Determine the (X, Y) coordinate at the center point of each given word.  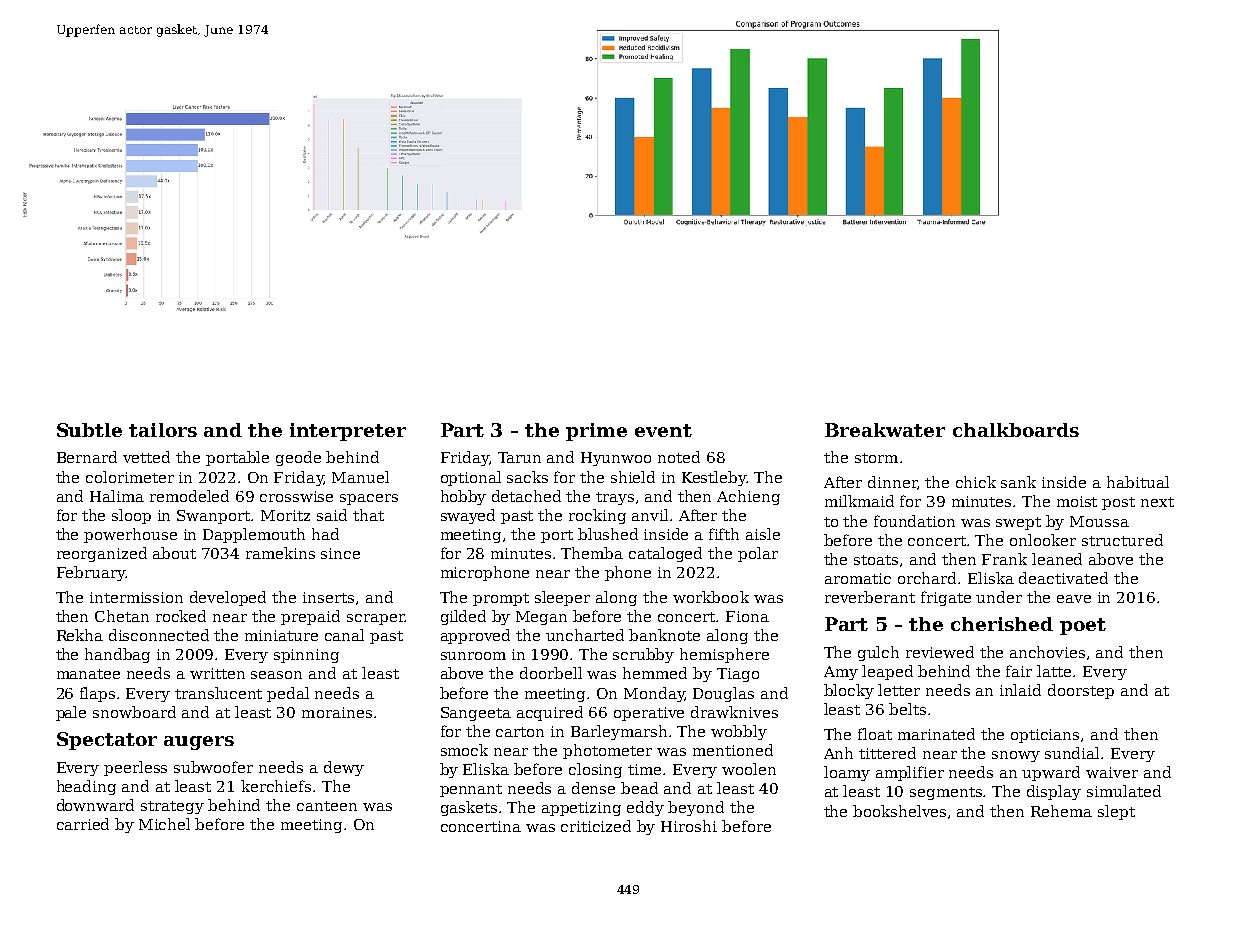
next (1157, 502)
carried (83, 824)
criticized (596, 826)
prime (596, 432)
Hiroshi (689, 826)
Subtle (89, 430)
